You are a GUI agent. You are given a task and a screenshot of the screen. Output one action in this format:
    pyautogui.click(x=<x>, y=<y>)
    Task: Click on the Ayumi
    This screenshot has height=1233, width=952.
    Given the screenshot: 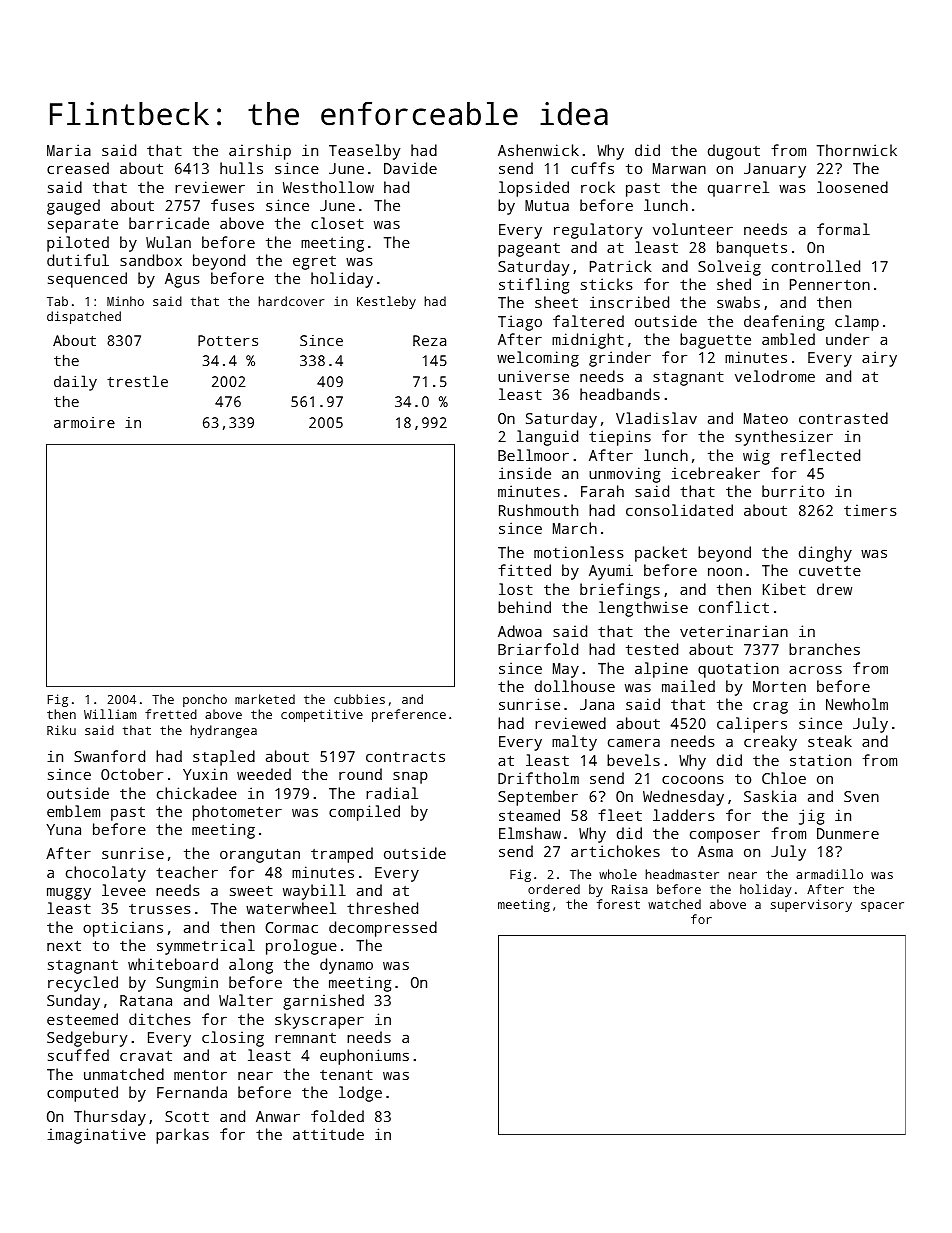 What is the action you would take?
    pyautogui.click(x=611, y=572)
